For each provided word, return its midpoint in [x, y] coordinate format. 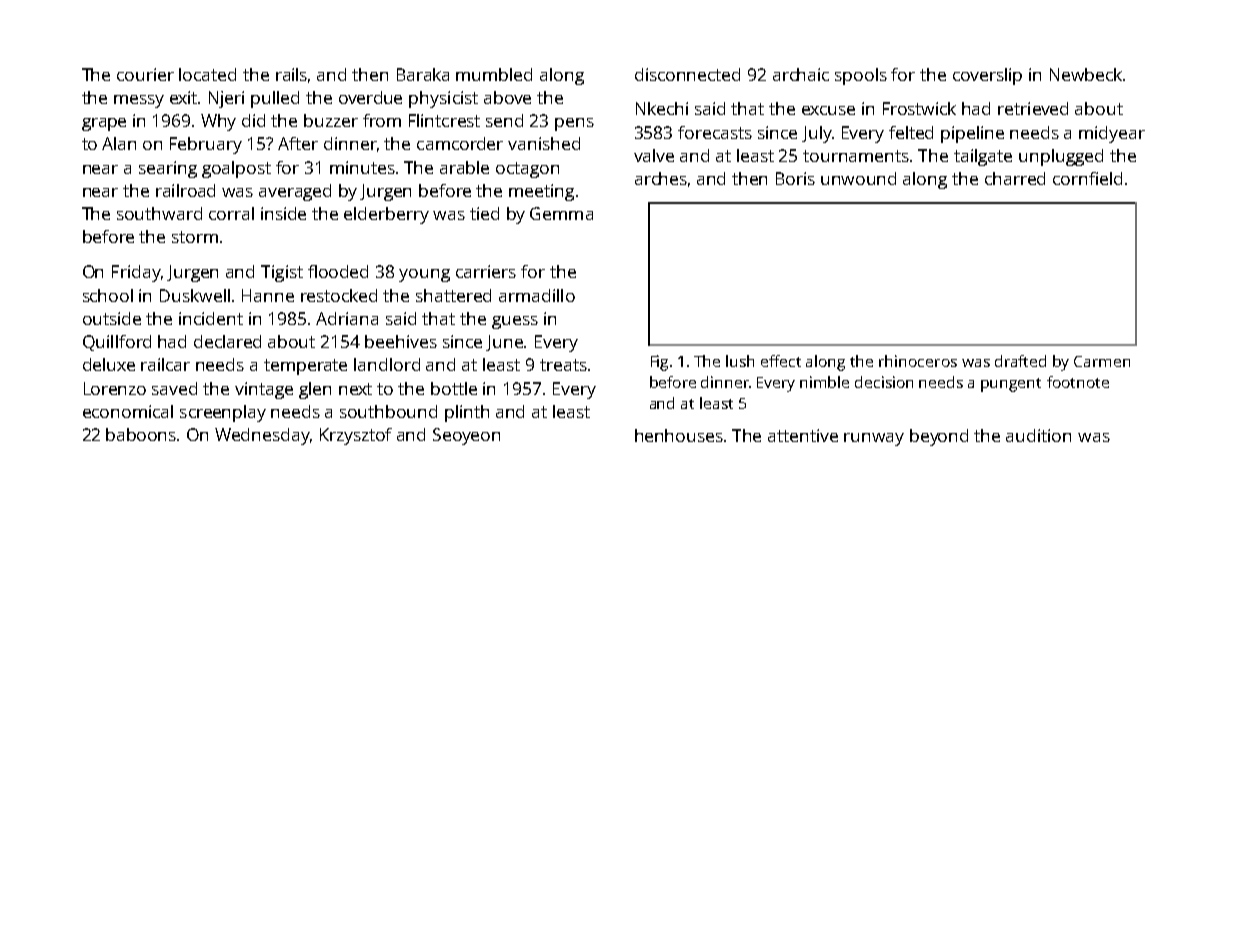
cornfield [1087, 178]
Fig [659, 363]
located [207, 74]
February [206, 145]
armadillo [537, 295]
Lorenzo [115, 388]
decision [884, 382]
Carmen [1102, 361]
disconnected [687, 74]
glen [315, 390]
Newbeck [1086, 74]
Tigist [282, 273]
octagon [527, 170]
